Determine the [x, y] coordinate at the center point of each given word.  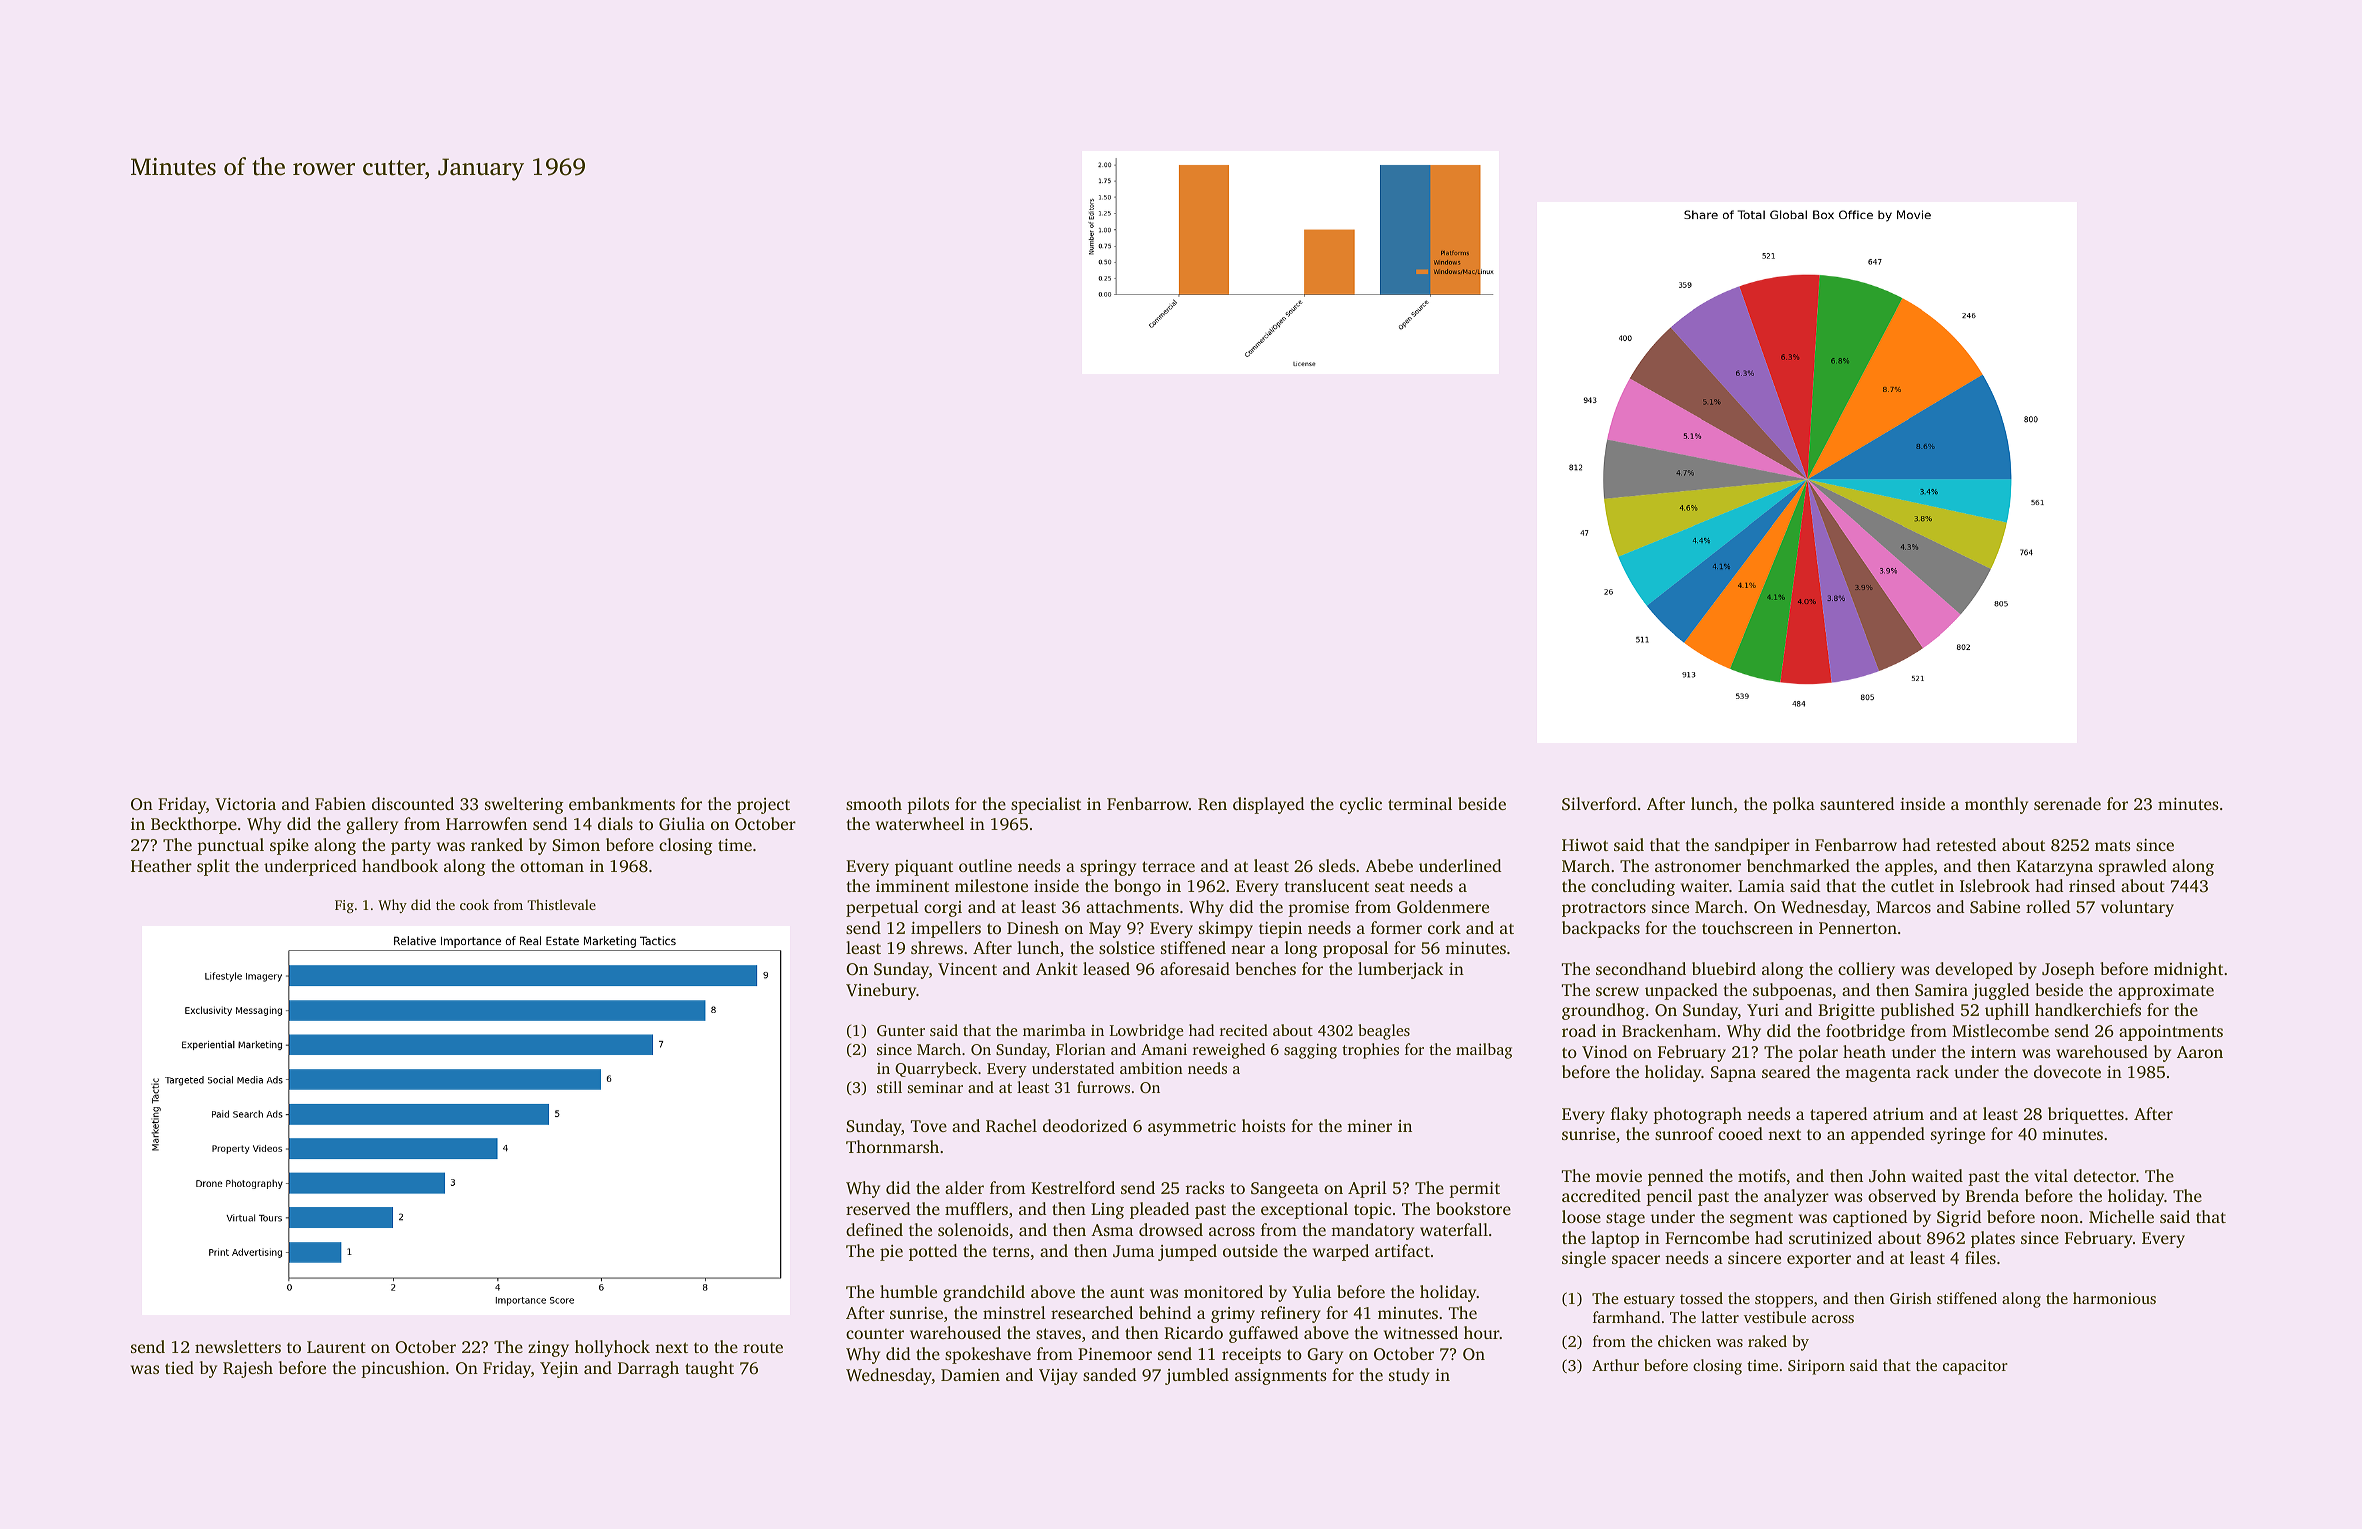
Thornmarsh [892, 1146]
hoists [1264, 1125]
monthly [1996, 805]
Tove [929, 1126]
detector [2105, 1175]
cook [474, 904]
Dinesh [1033, 927]
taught [709, 1369]
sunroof [1684, 1133]
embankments [622, 803]
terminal [1420, 803]
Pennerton [1858, 928]
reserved [878, 1208]
